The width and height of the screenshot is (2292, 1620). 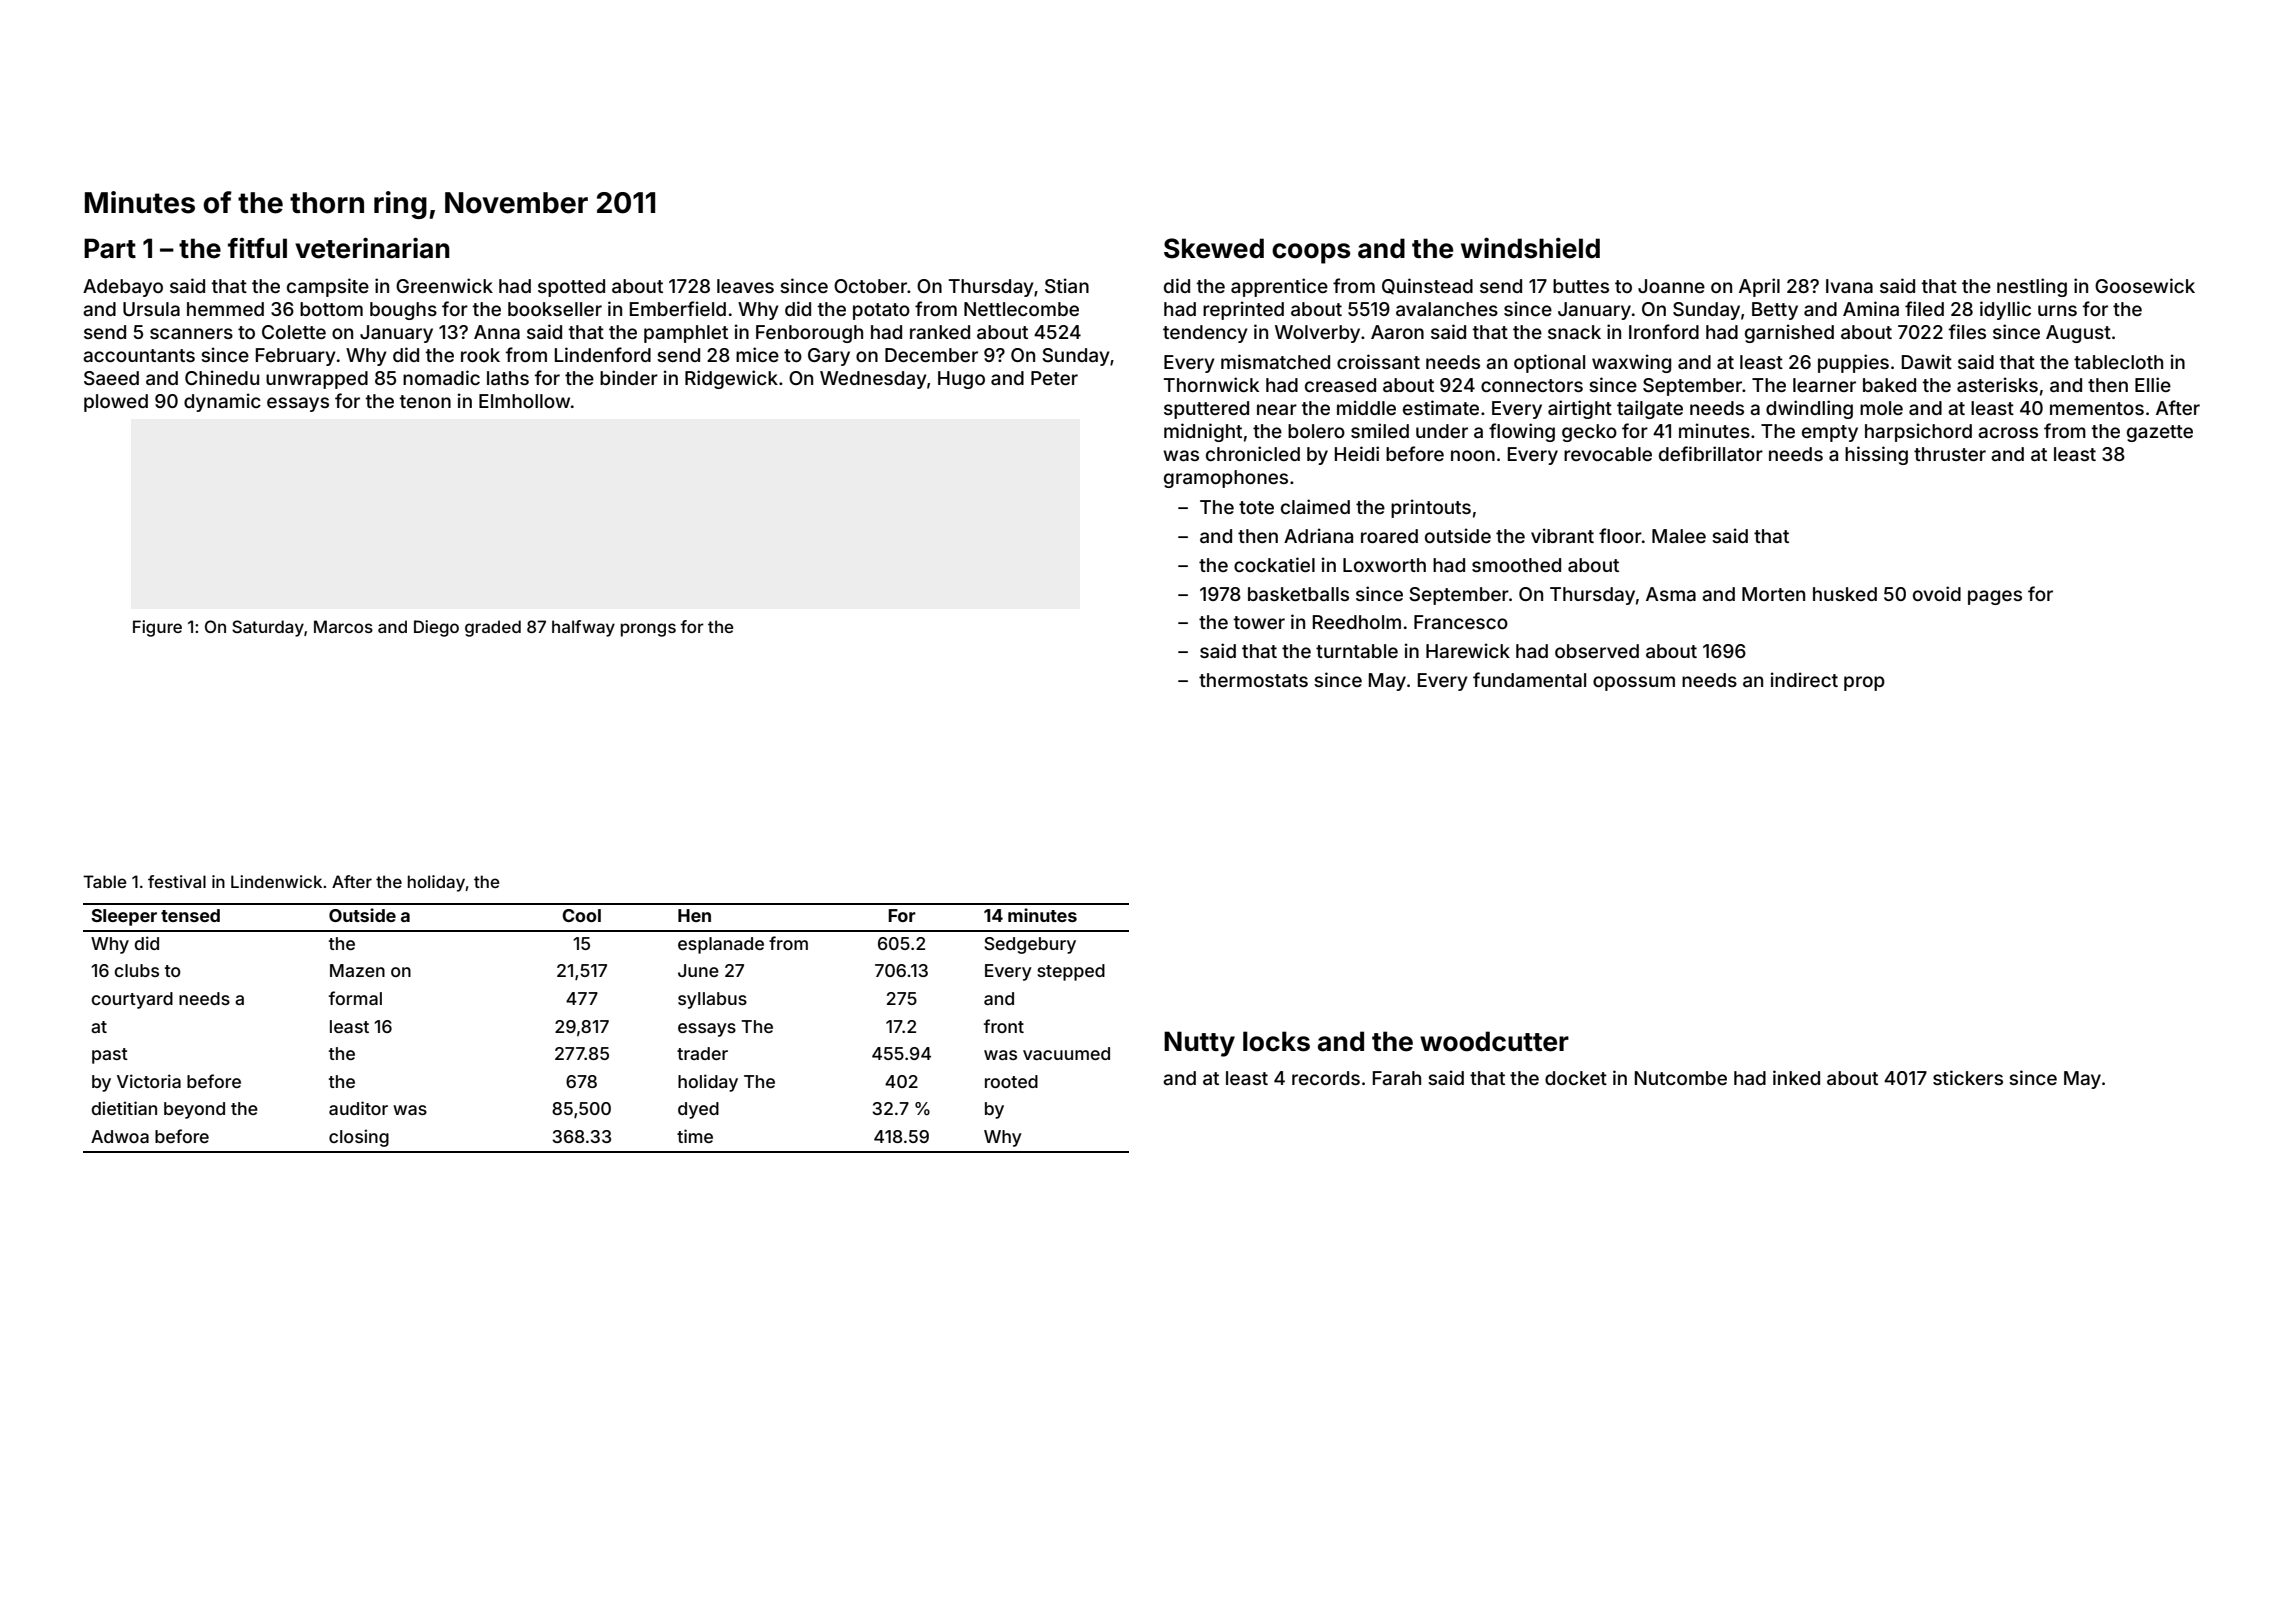 What do you see at coordinates (355, 998) in the screenshot?
I see `formal` at bounding box center [355, 998].
